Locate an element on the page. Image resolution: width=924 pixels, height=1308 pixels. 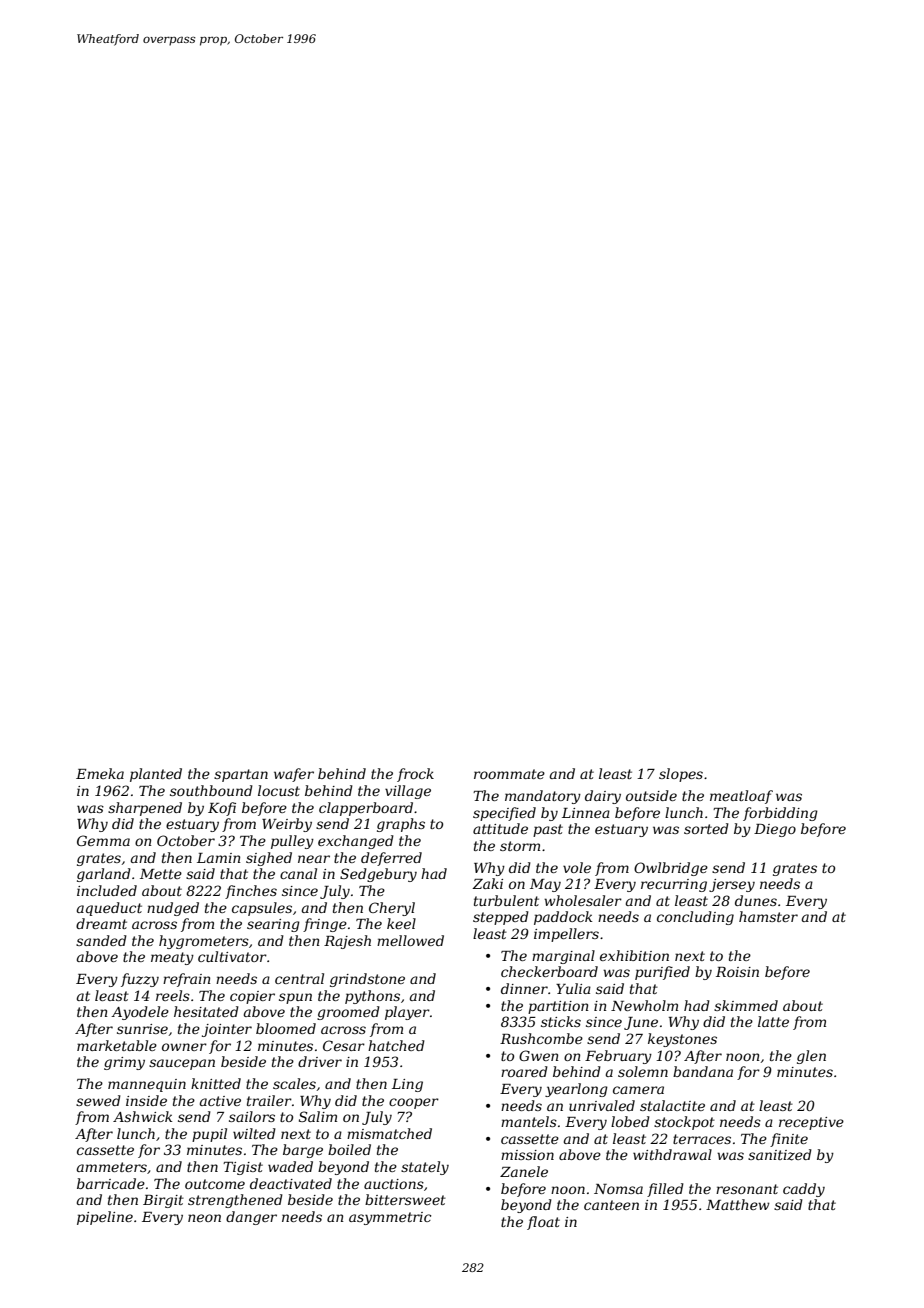
filled is located at coordinates (665, 1190).
